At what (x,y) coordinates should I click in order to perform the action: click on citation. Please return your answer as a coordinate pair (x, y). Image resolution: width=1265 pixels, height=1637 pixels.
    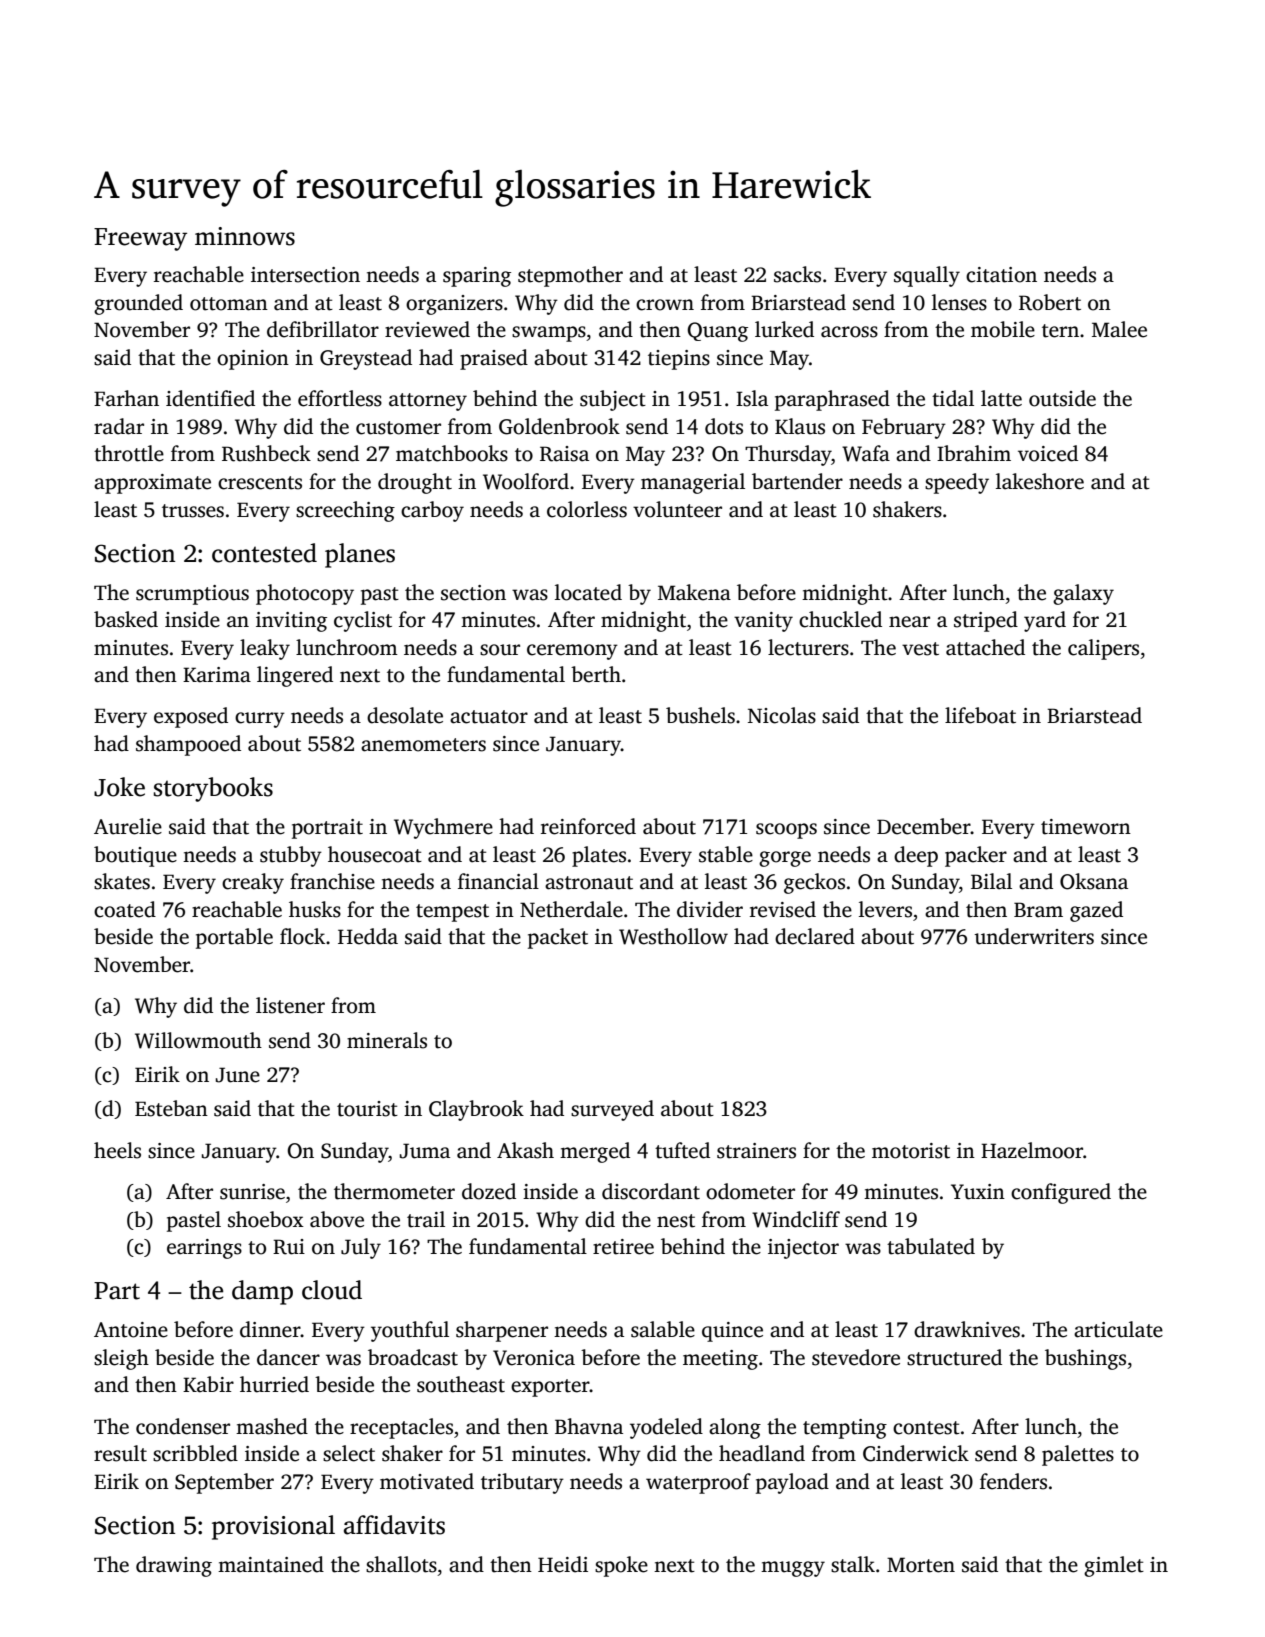
    Looking at the image, I should click on (1001, 275).
